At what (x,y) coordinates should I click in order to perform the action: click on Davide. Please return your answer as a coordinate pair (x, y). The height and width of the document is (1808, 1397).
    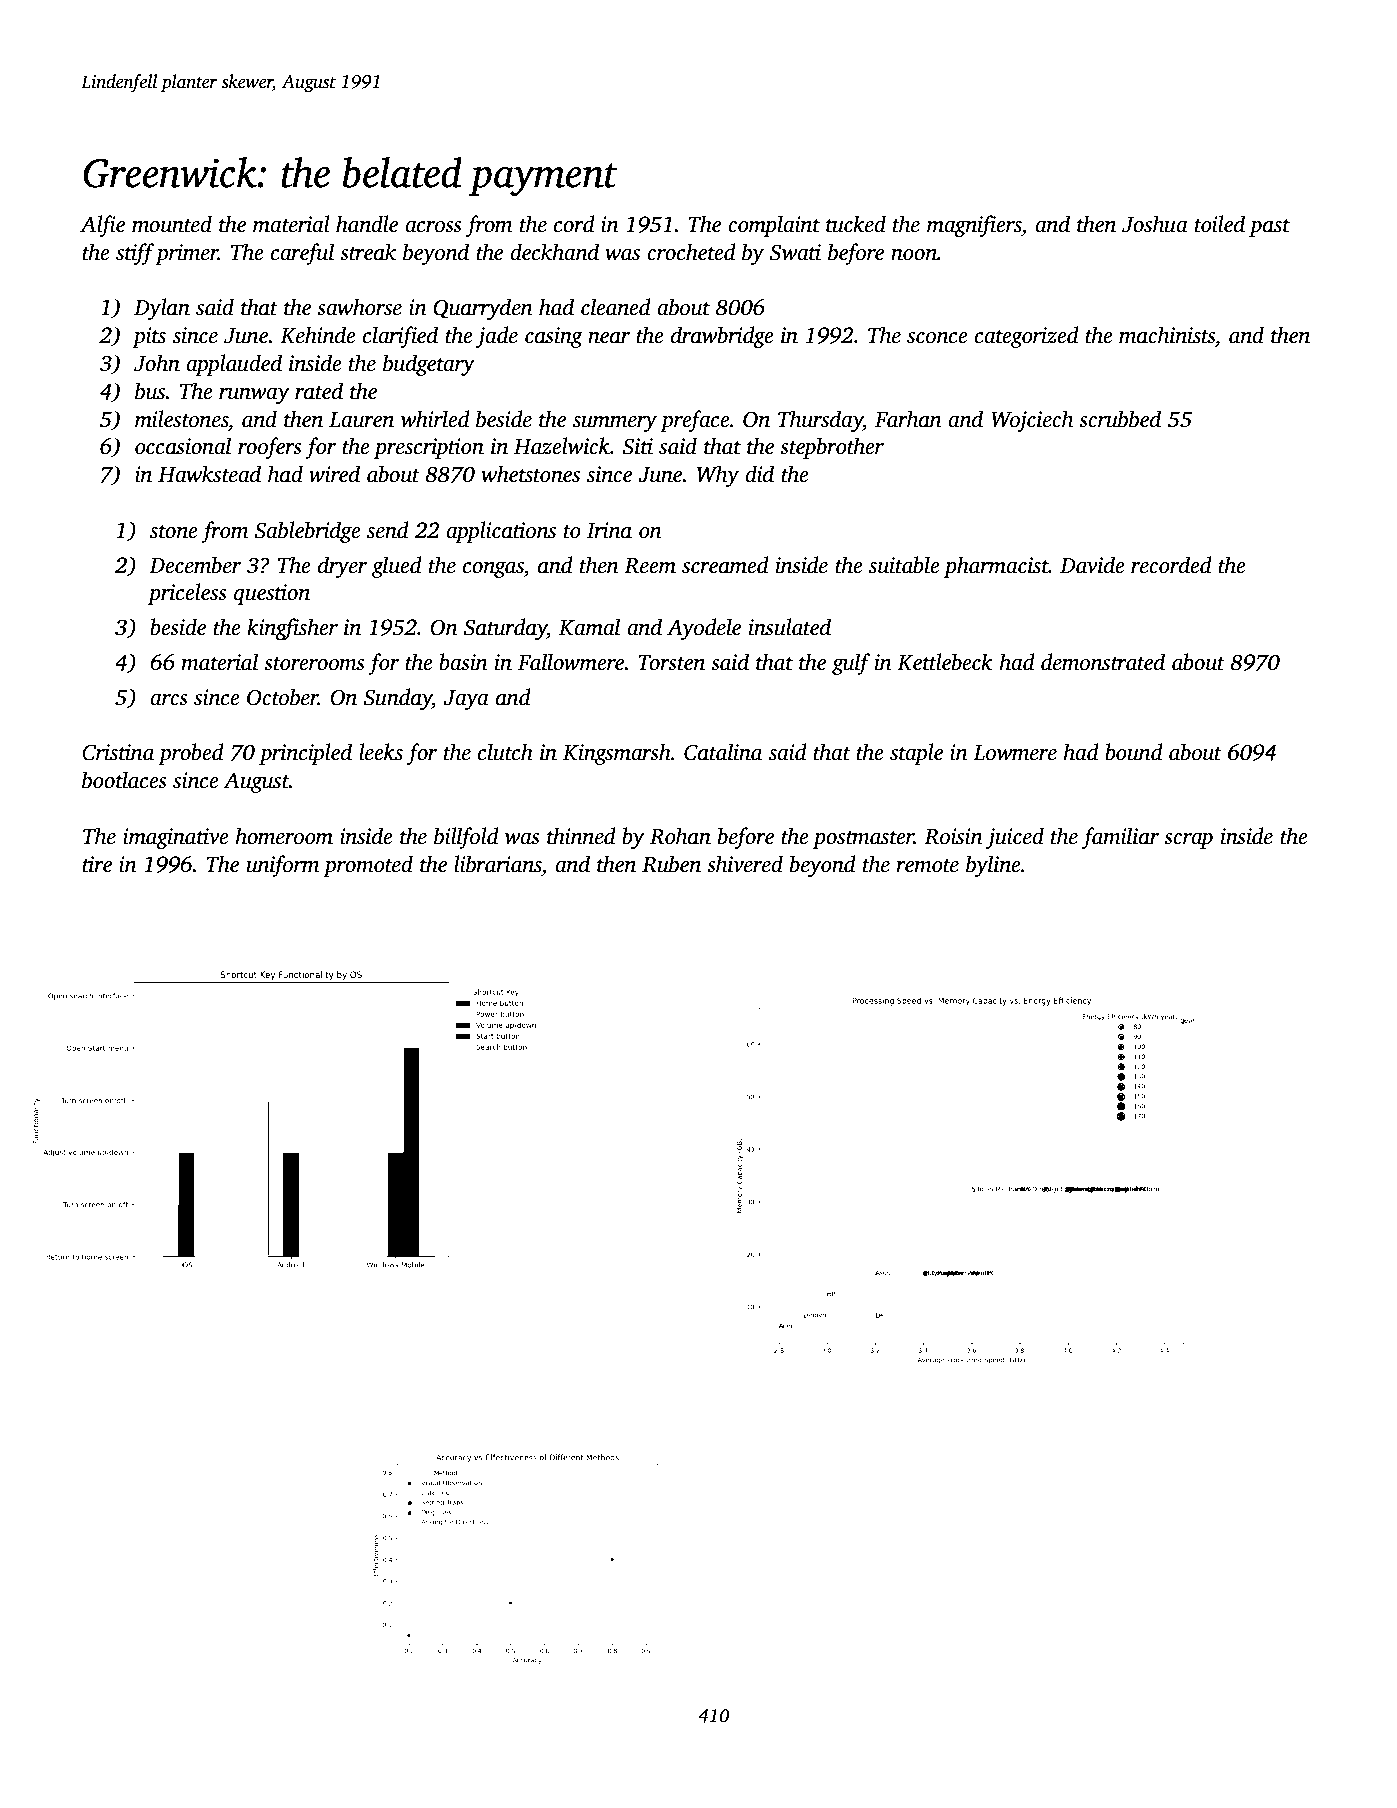
    Looking at the image, I should click on (1092, 565).
